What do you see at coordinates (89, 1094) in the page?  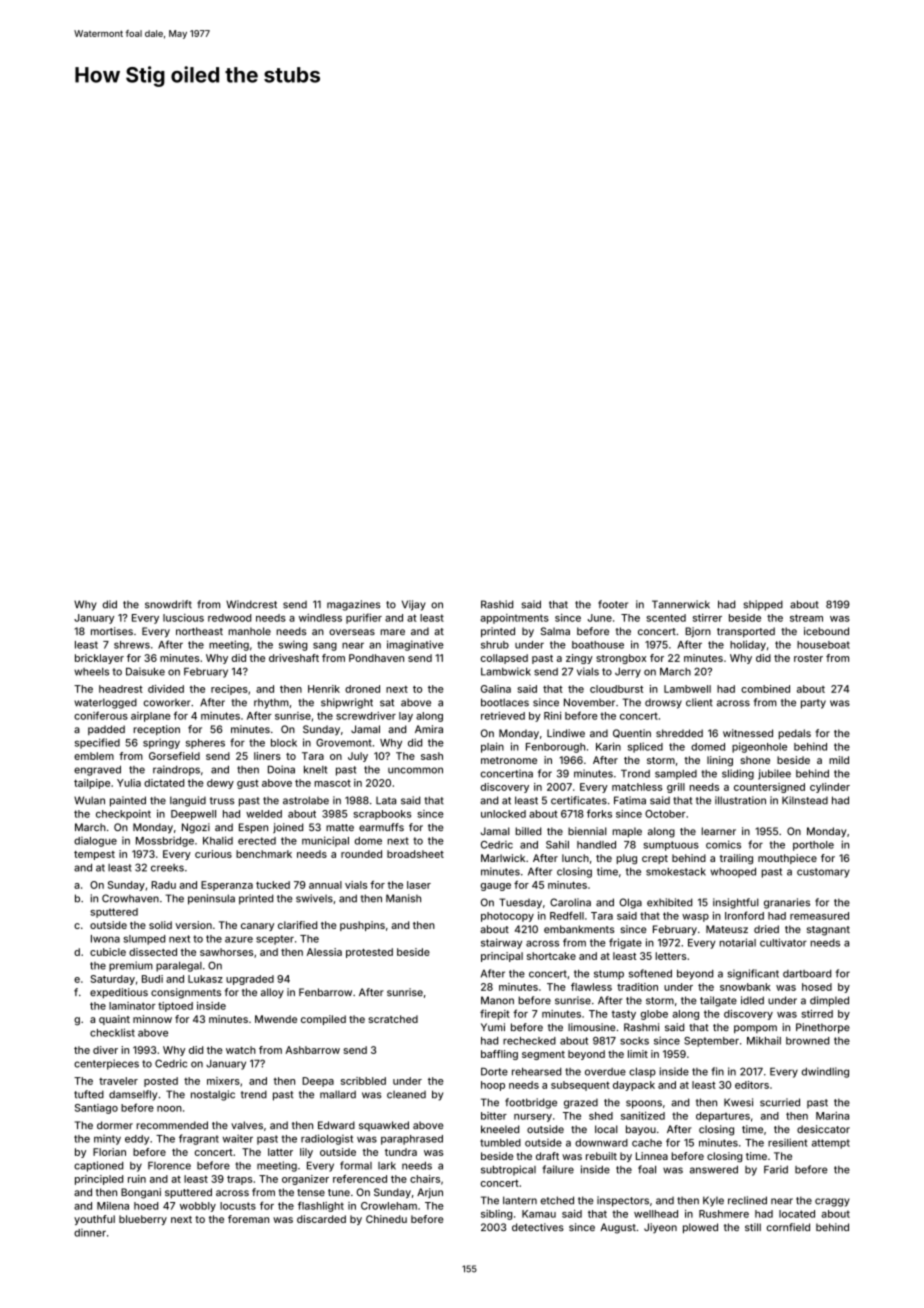 I see `tufted` at bounding box center [89, 1094].
